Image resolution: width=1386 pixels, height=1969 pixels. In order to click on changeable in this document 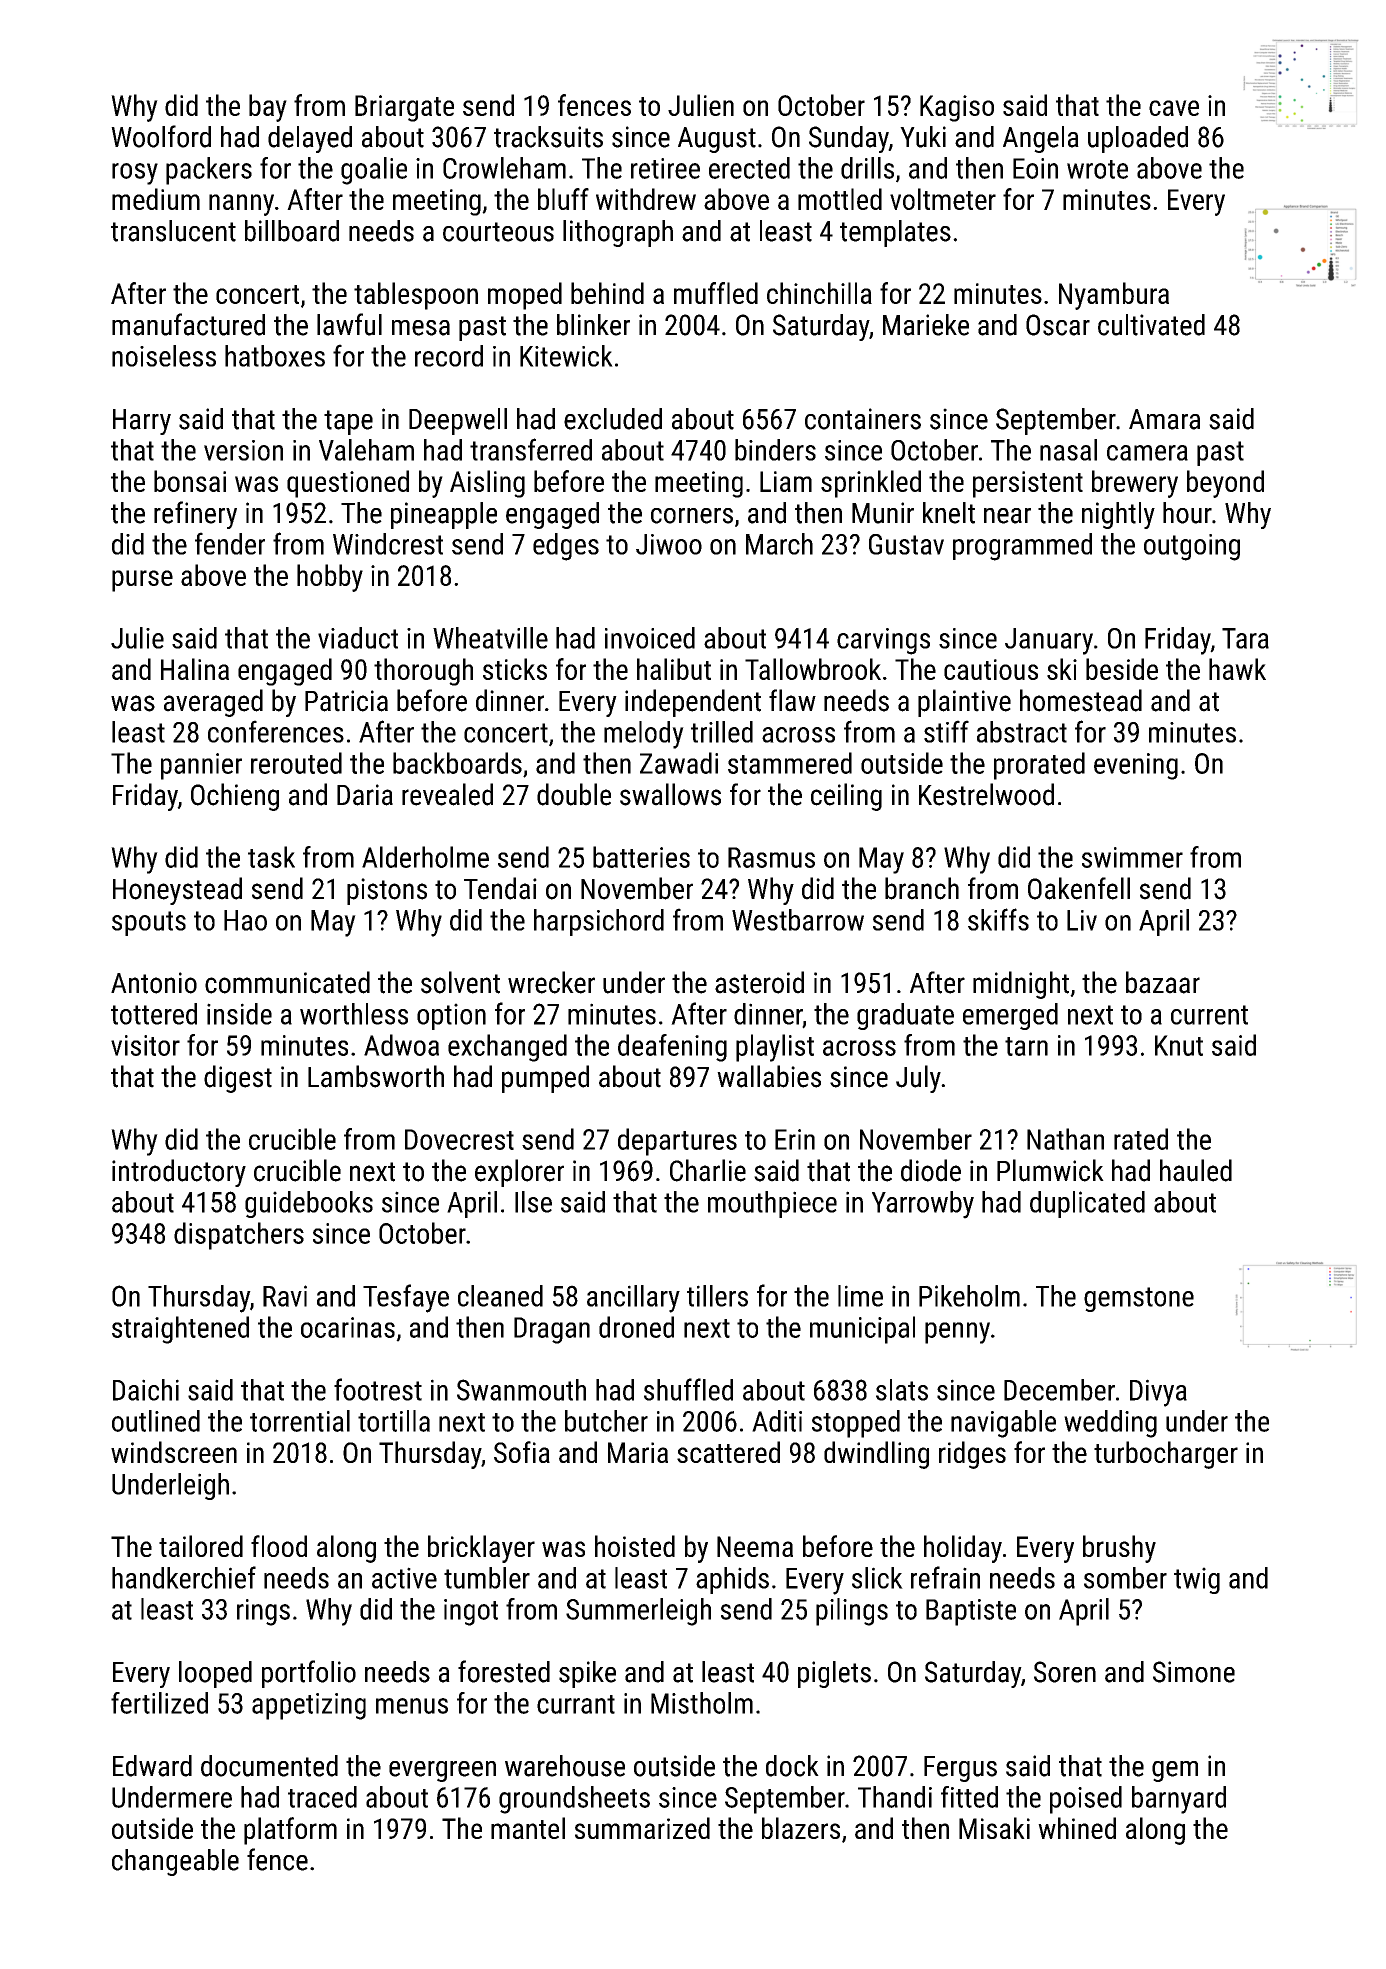, I will do `click(175, 1862)`.
